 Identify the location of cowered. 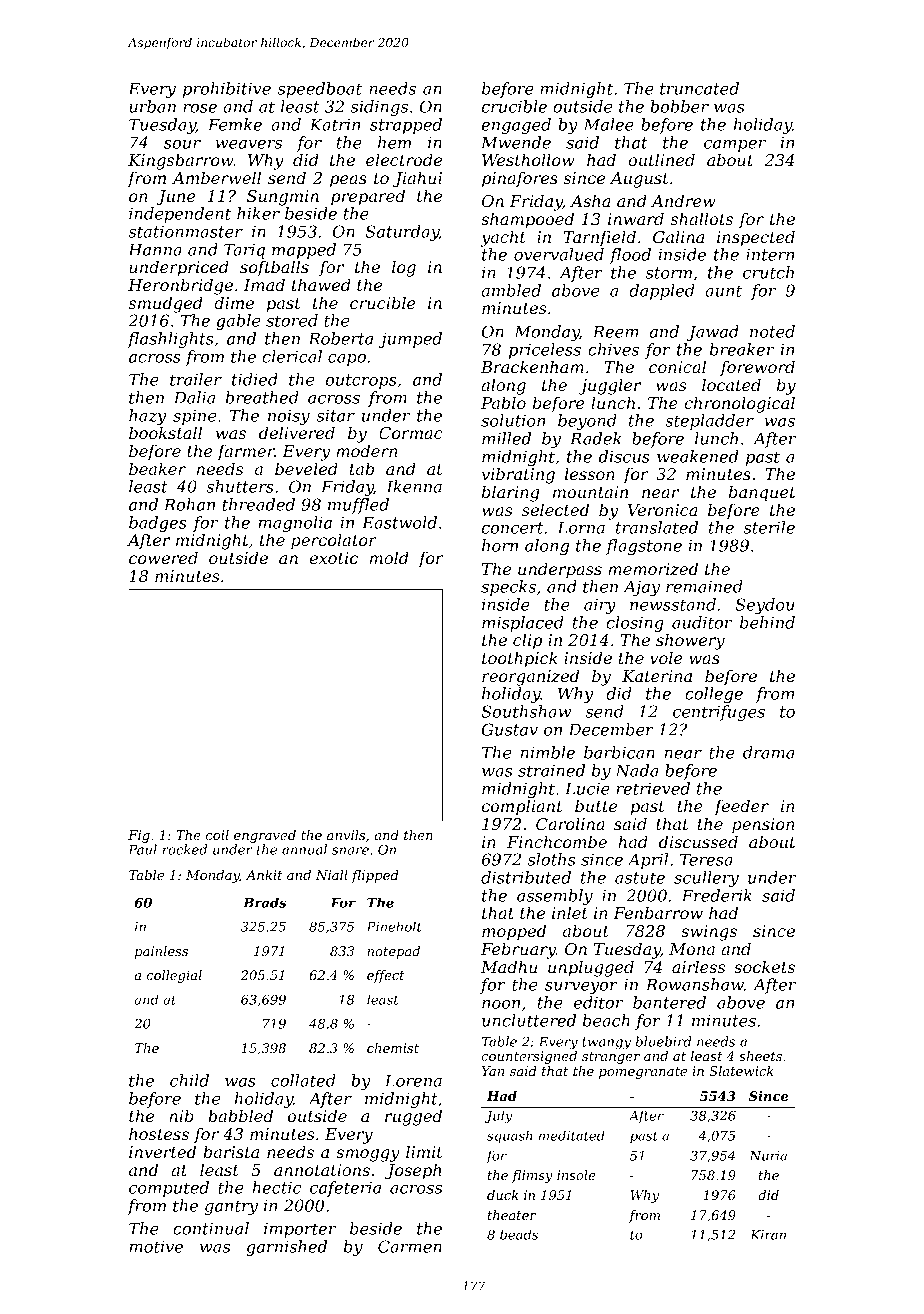
(163, 557).
